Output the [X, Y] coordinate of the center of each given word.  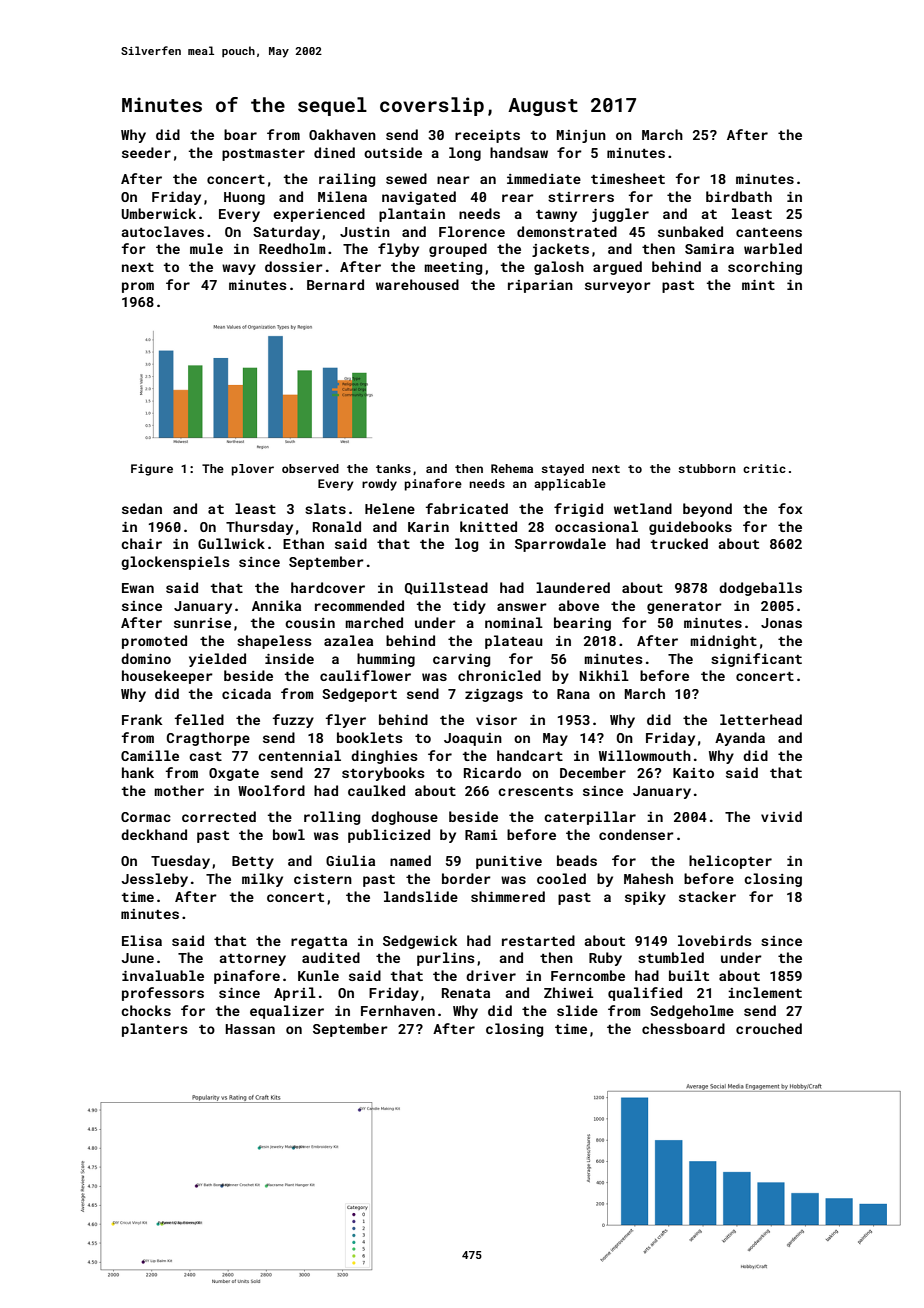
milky [262, 880]
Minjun [581, 136]
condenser [636, 834]
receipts [487, 136]
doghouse [404, 818]
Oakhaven [342, 134]
